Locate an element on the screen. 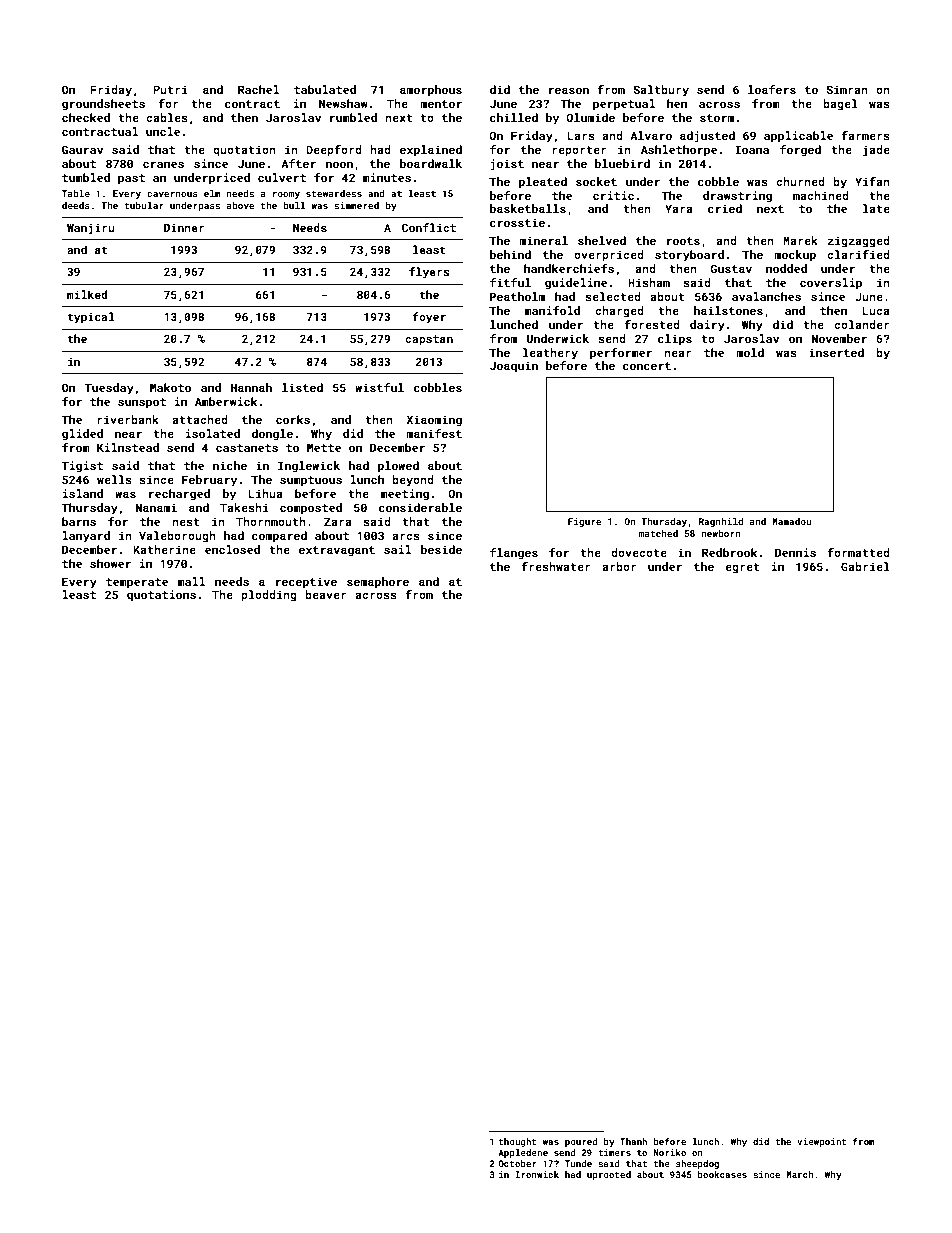 Image resolution: width=952 pixels, height=1233 pixels. Putri is located at coordinates (170, 89).
